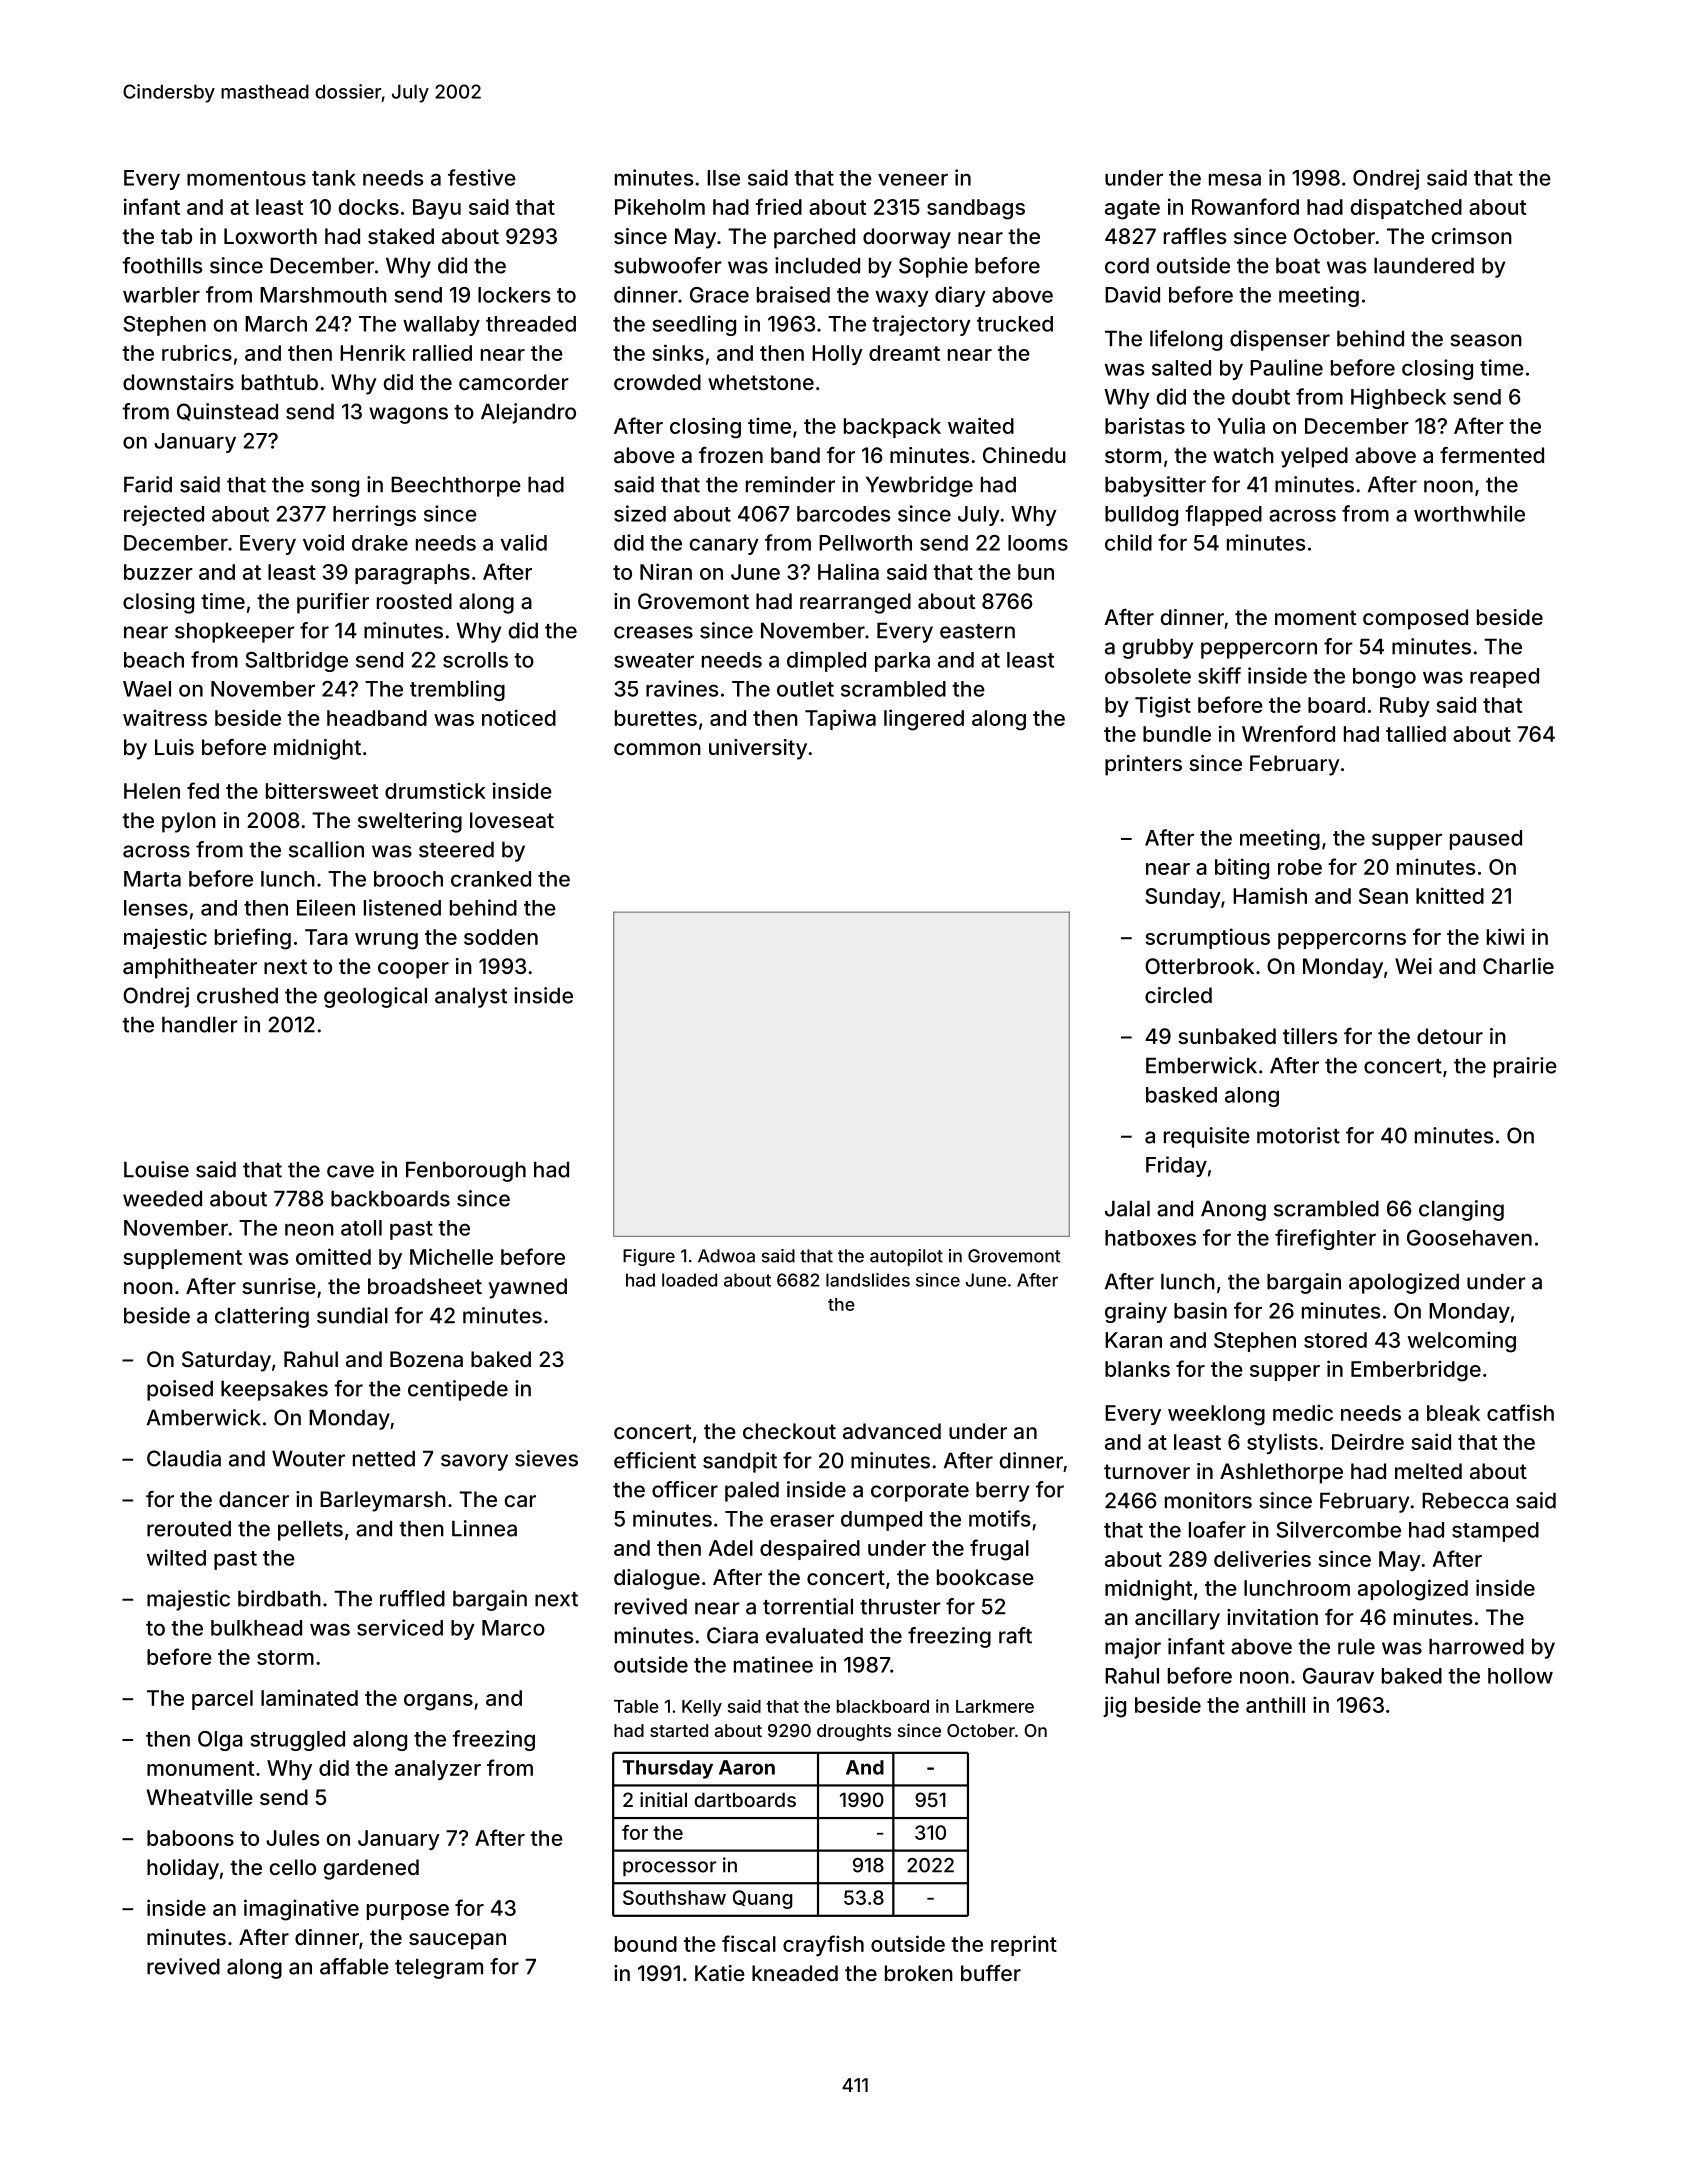  Describe the element at coordinates (1486, 340) in the document. I see `season` at that location.
